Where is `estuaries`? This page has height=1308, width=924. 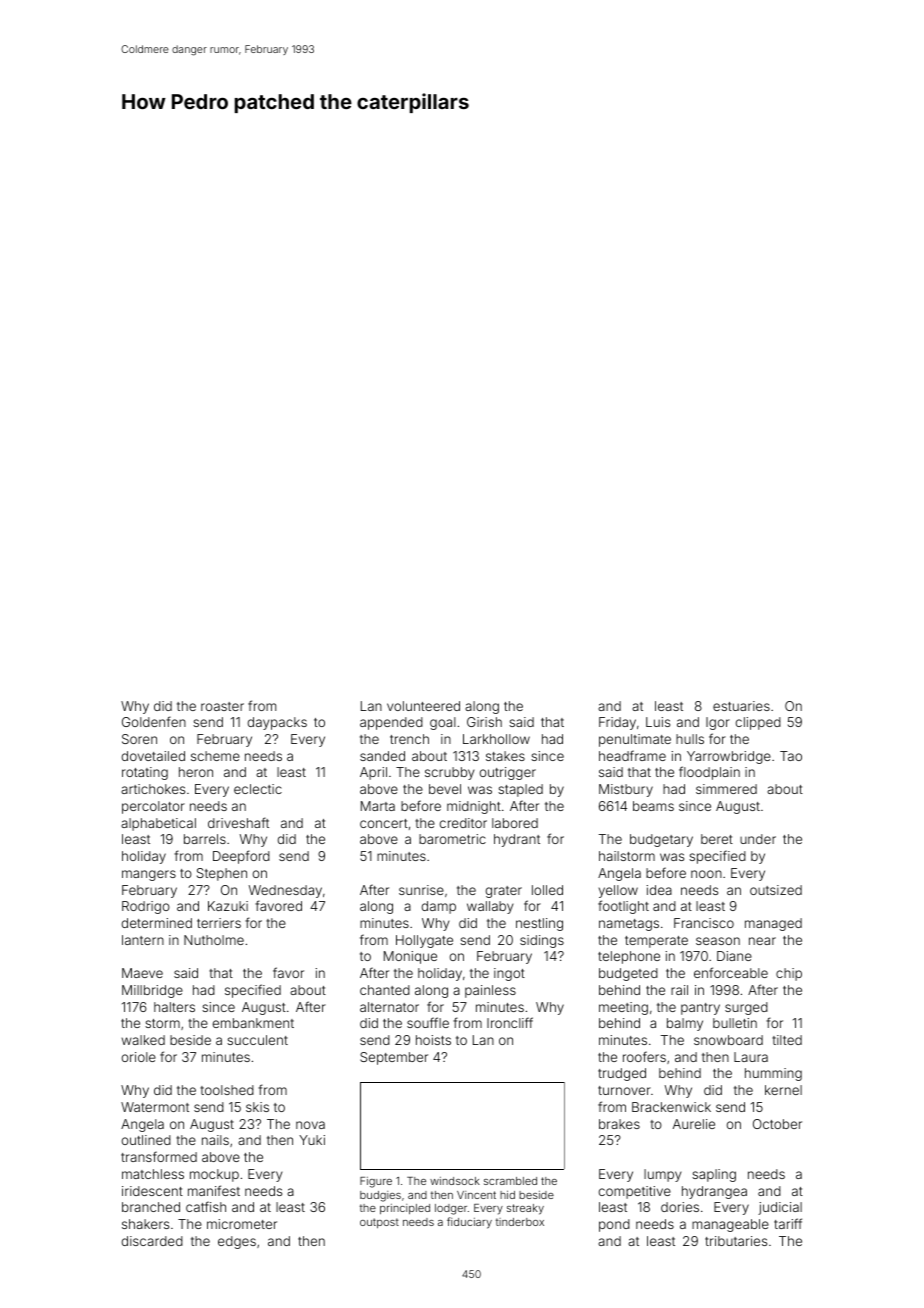
estuaries is located at coordinates (741, 706).
